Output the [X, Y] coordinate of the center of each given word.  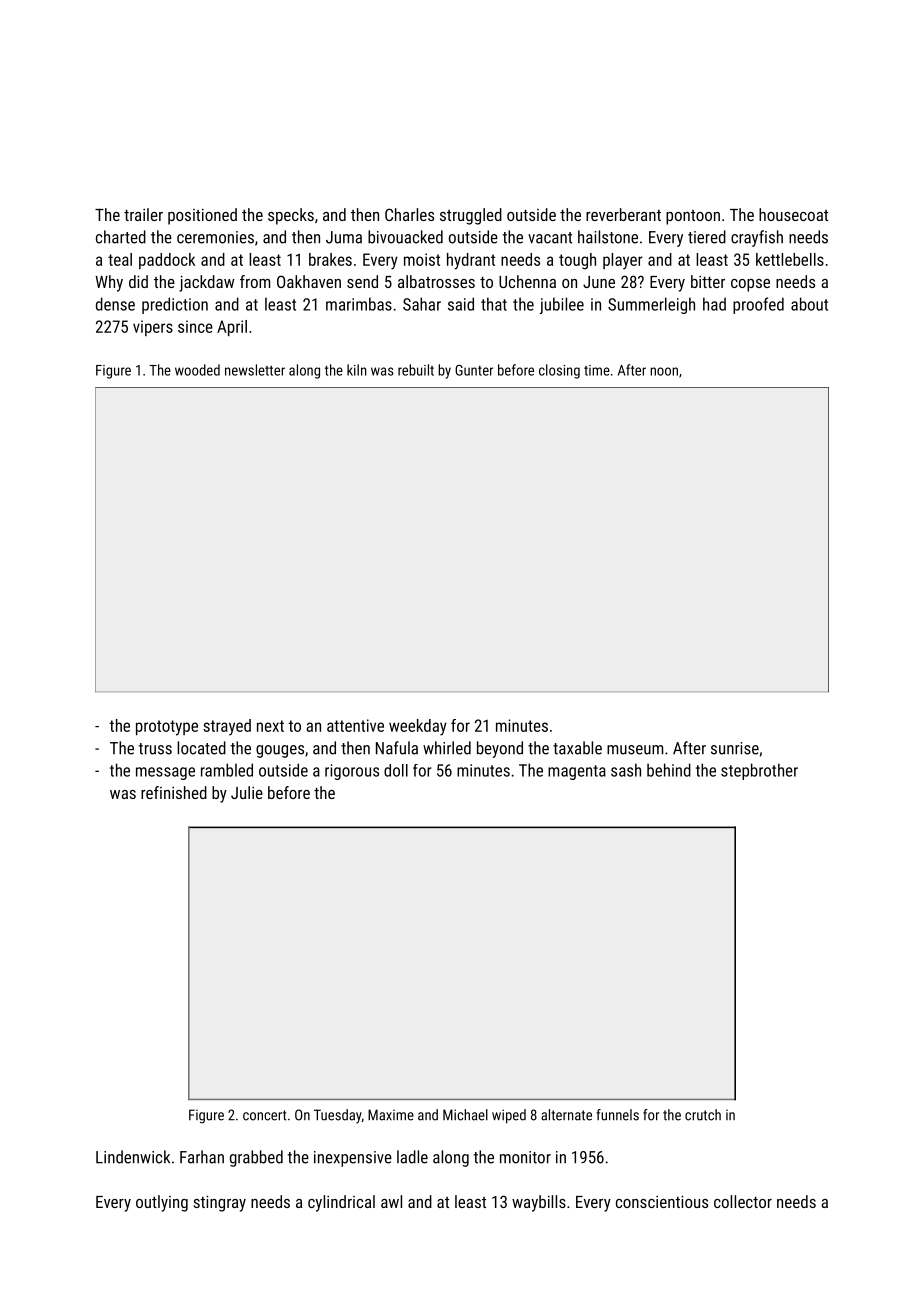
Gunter [474, 370]
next [270, 726]
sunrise [735, 748]
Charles [409, 214]
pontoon [693, 217]
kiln [356, 370]
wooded [197, 370]
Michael [465, 1115]
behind [669, 770]
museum [635, 750]
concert [265, 1115]
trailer [143, 214]
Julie [247, 792]
